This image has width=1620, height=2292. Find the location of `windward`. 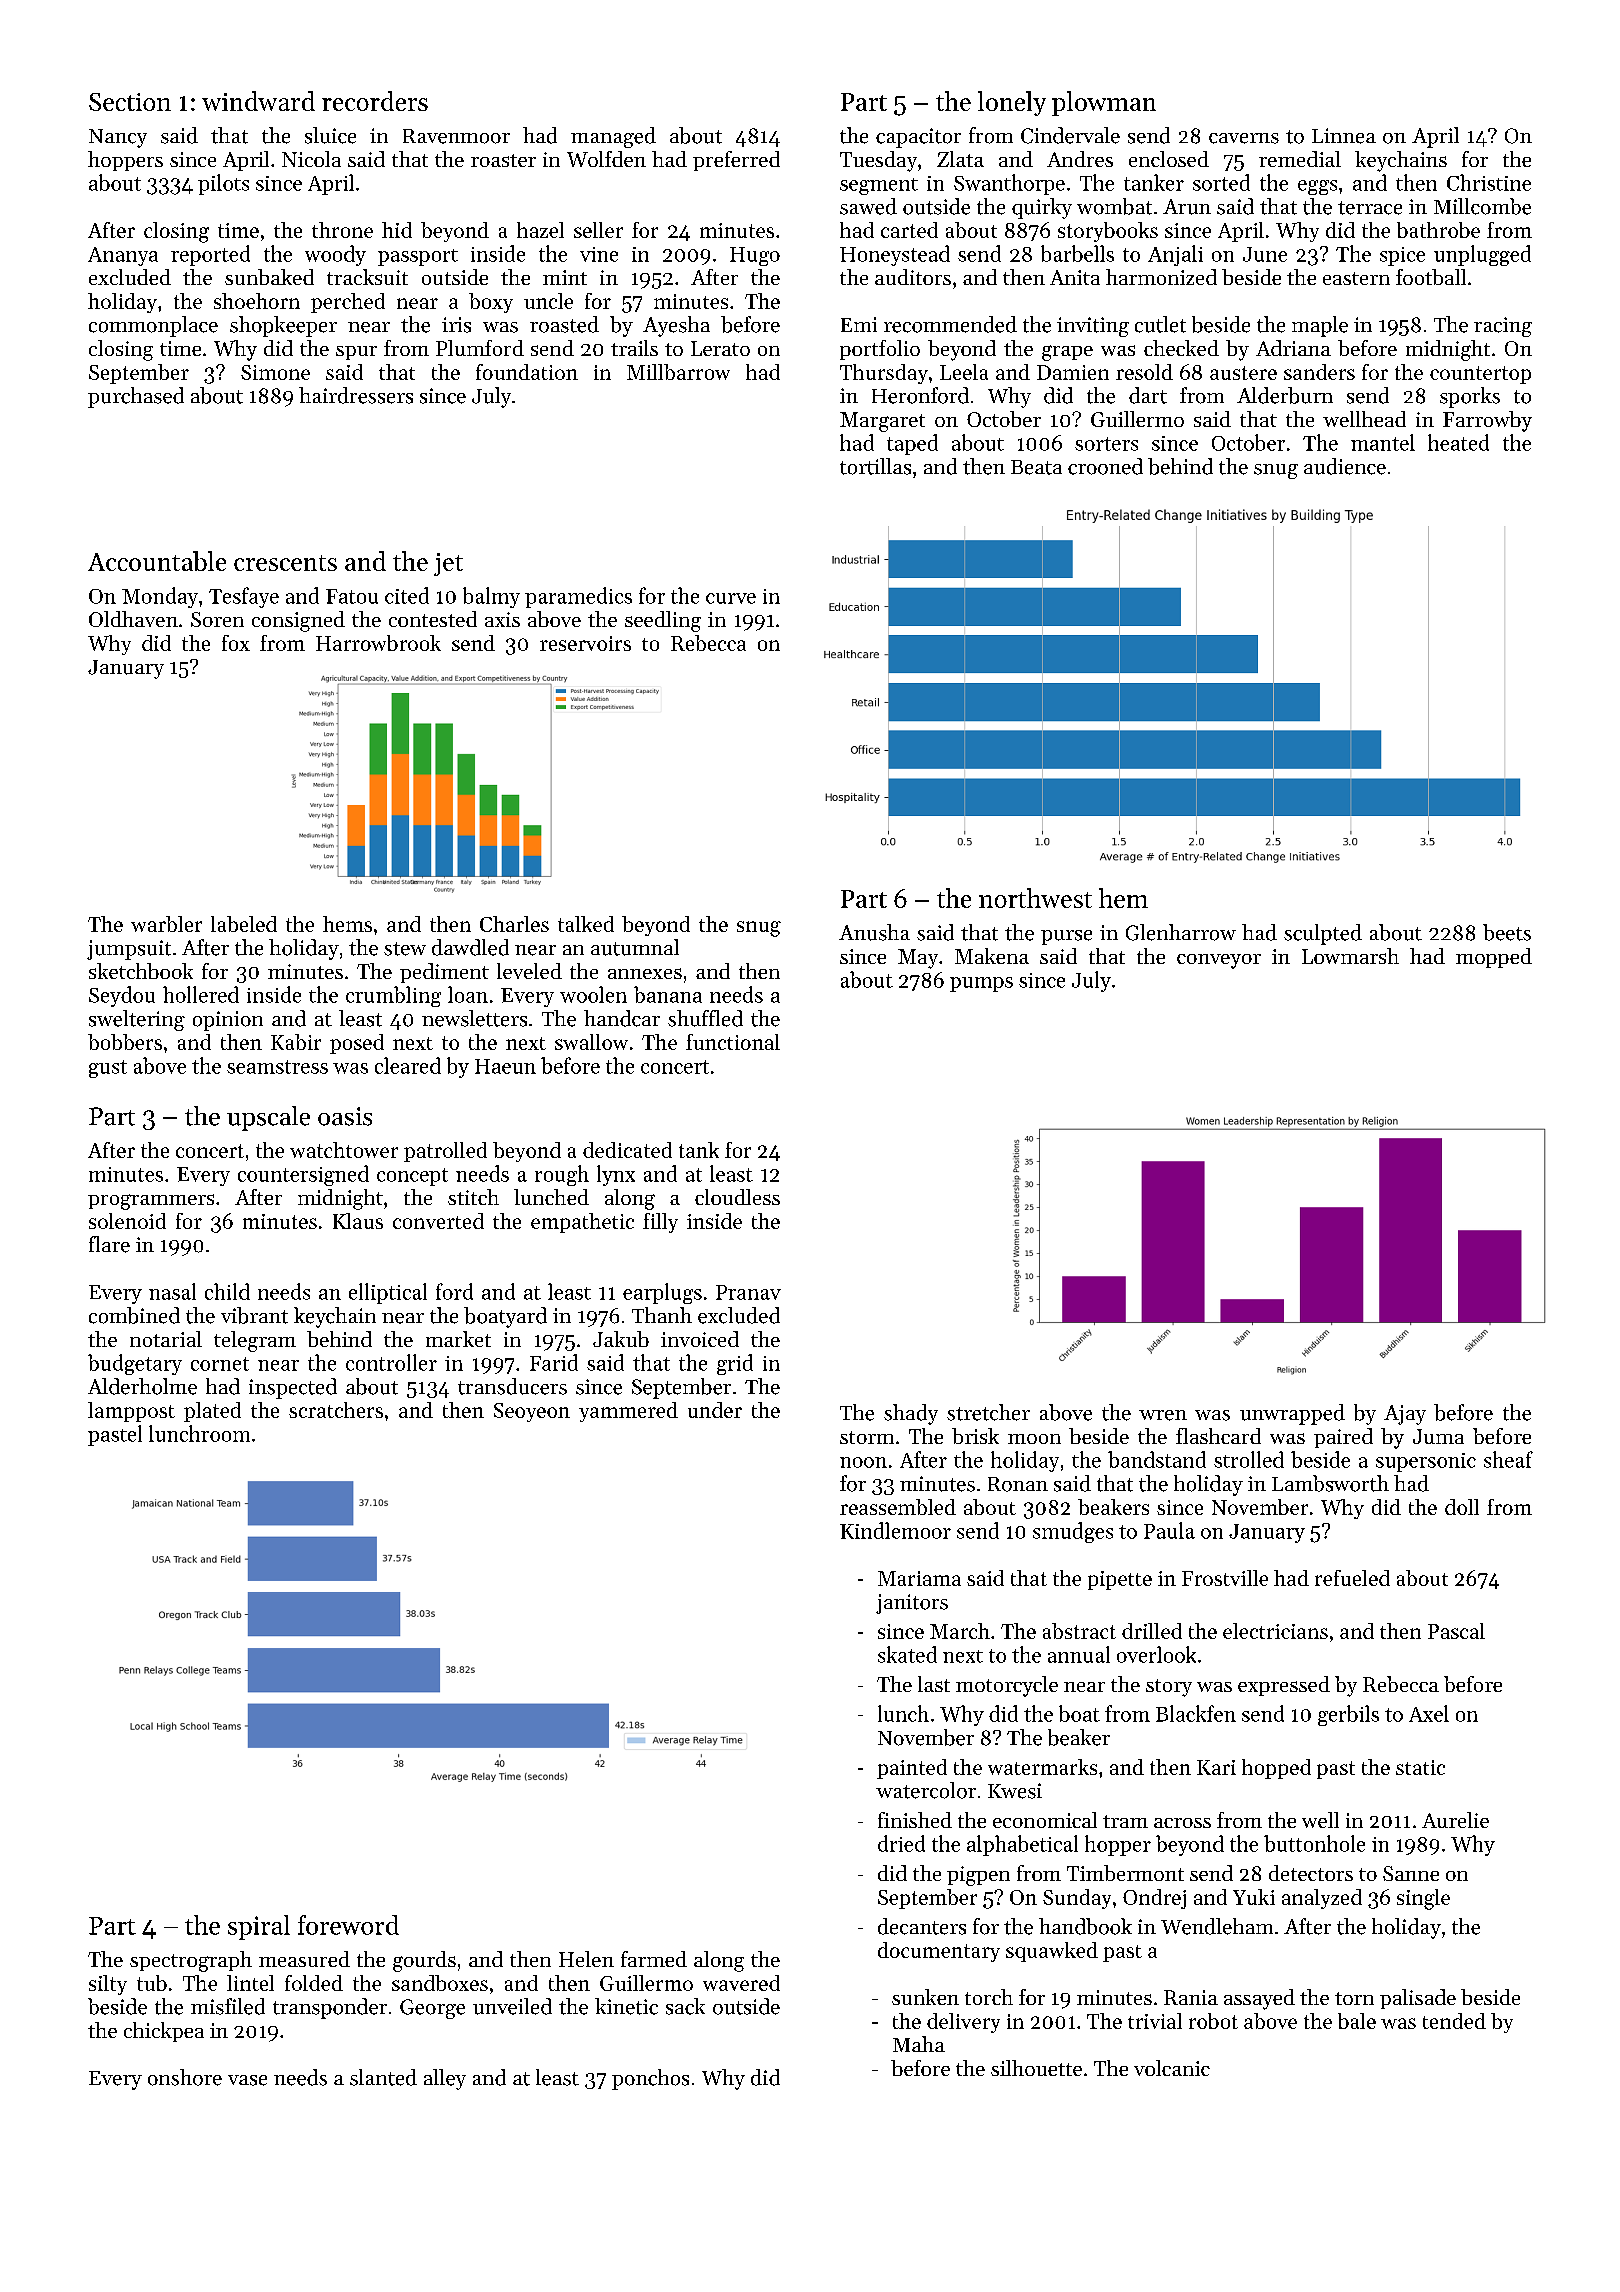

windward is located at coordinates (258, 101).
